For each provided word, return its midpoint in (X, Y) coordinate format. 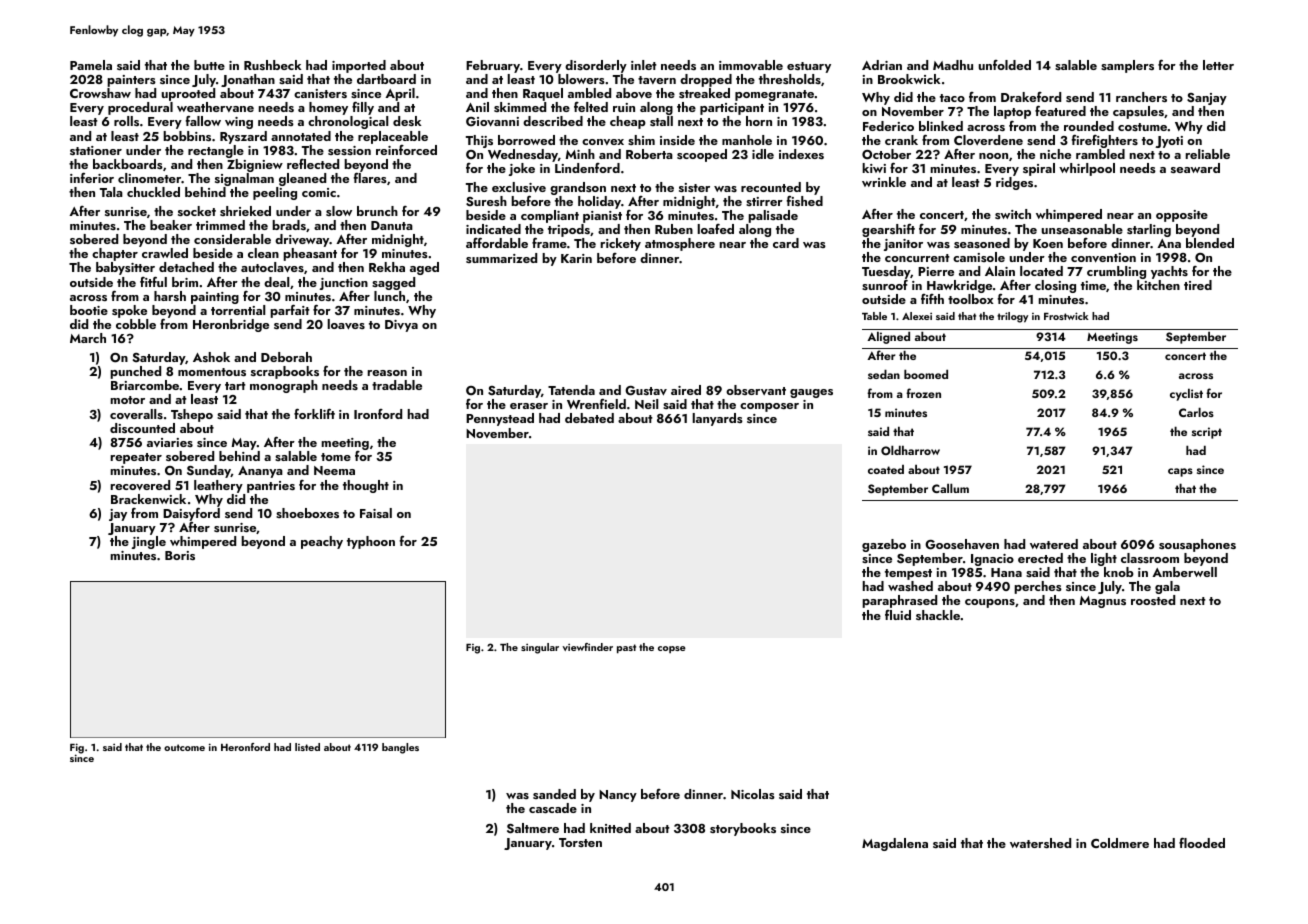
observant (756, 390)
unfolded (1005, 65)
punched (135, 372)
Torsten (580, 842)
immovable (751, 65)
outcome (184, 747)
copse (672, 649)
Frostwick (1066, 316)
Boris (180, 555)
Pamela (91, 65)
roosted (1153, 600)
